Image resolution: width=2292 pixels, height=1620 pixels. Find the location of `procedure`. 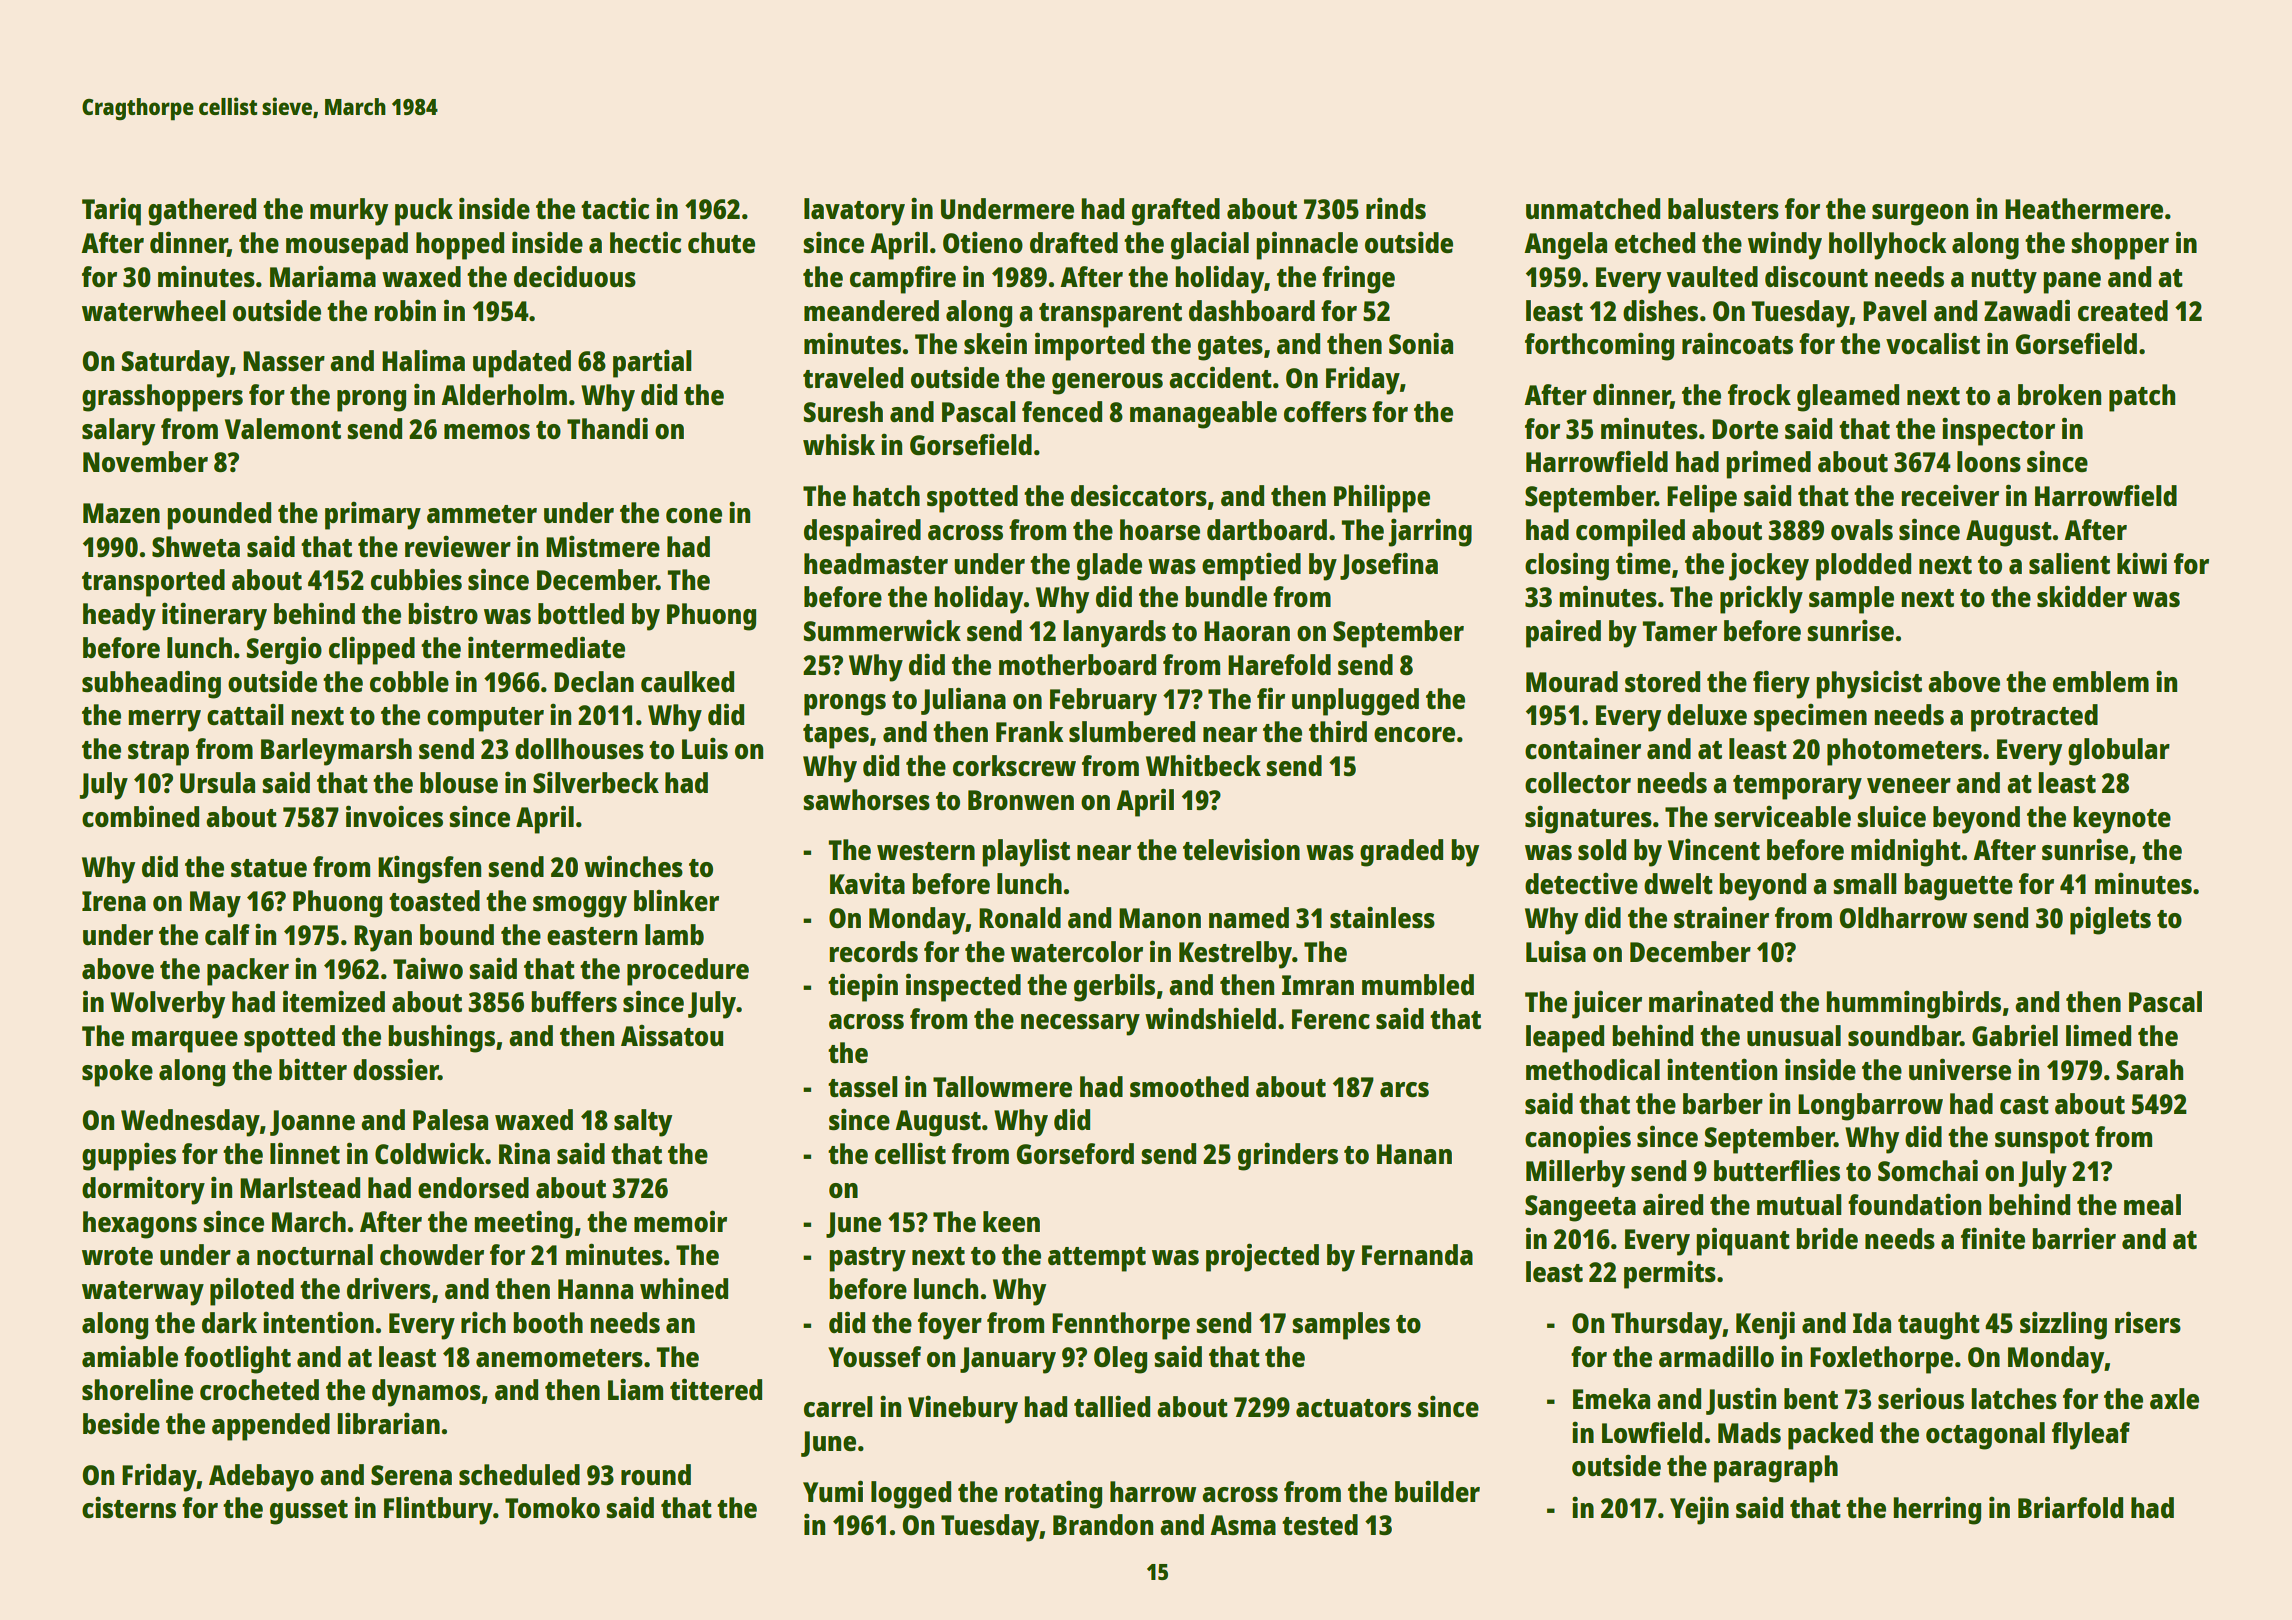

procedure is located at coordinates (688, 972).
